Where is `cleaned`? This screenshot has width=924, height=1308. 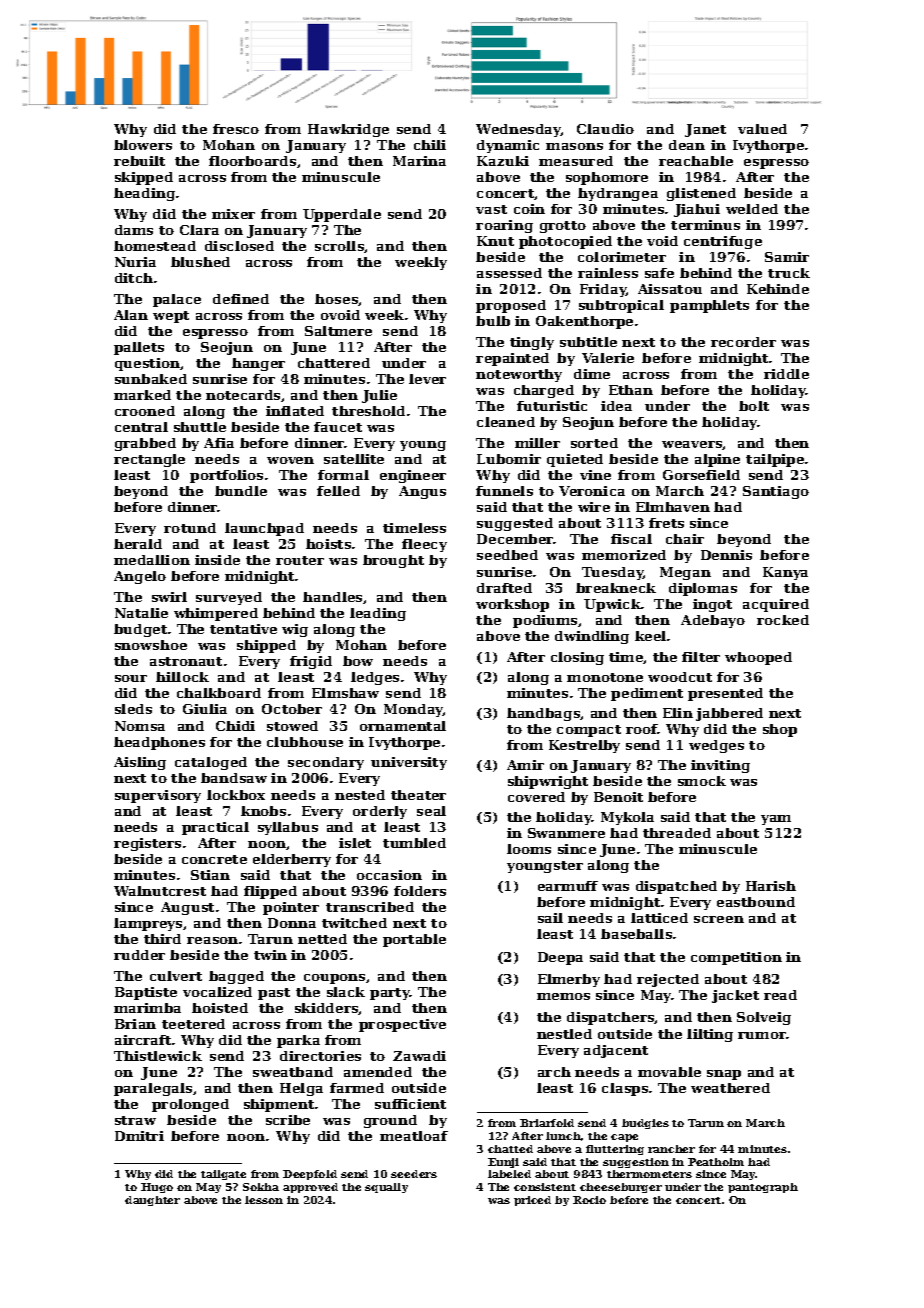 cleaned is located at coordinates (506, 422).
